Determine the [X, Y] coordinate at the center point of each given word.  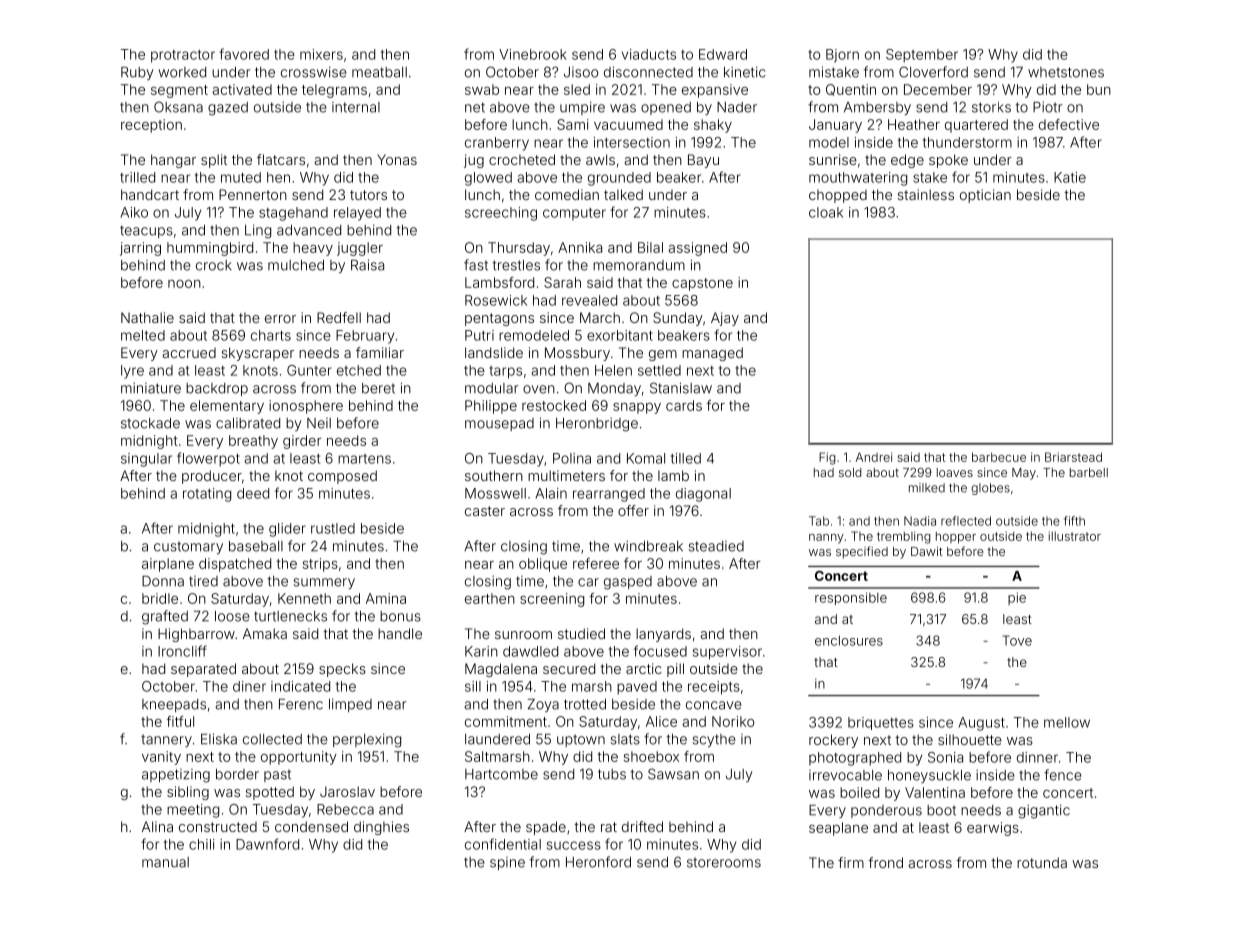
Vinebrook [533, 54]
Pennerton [253, 194]
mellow [1067, 722]
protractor [183, 56]
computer [574, 214]
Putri [479, 335]
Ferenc [301, 704]
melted [143, 335]
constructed [218, 827]
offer [633, 510]
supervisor [727, 653]
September [922, 56]
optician [985, 196]
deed [253, 493]
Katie [1070, 177]
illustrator [1075, 536]
